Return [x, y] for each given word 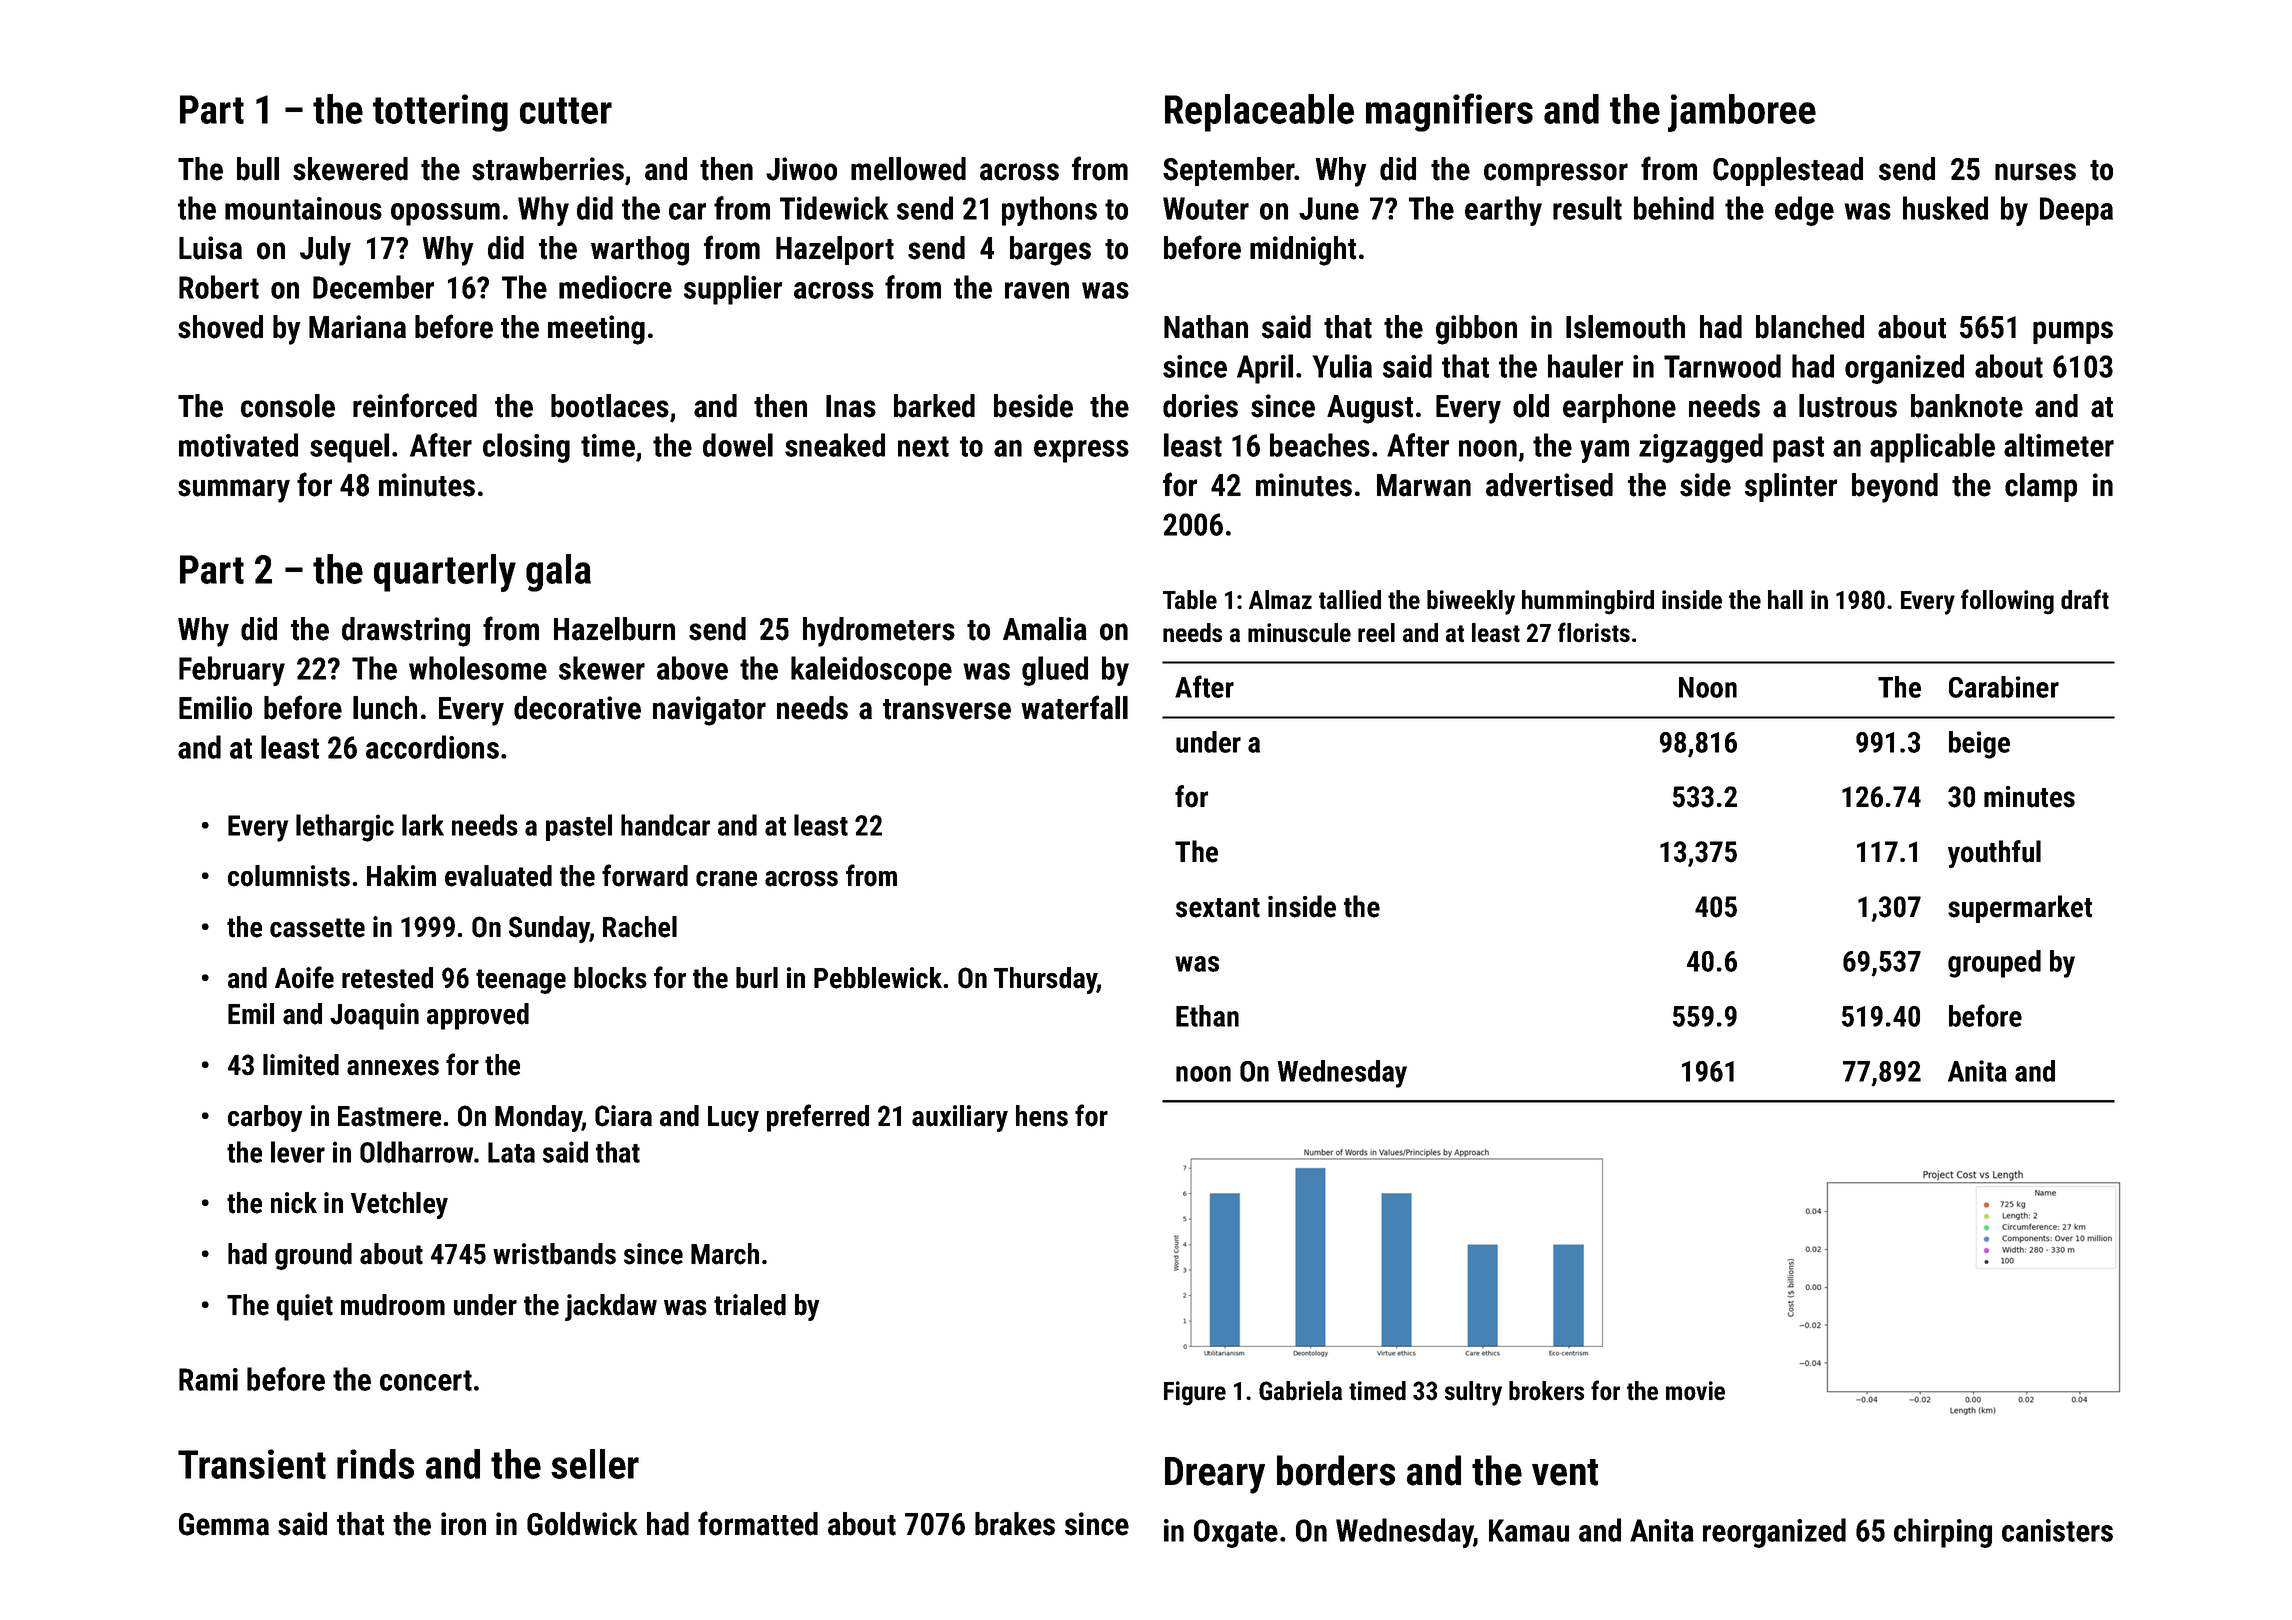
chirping [1943, 1533]
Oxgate [1236, 1533]
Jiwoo [801, 169]
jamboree [1742, 113]
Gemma [224, 1524]
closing [526, 448]
